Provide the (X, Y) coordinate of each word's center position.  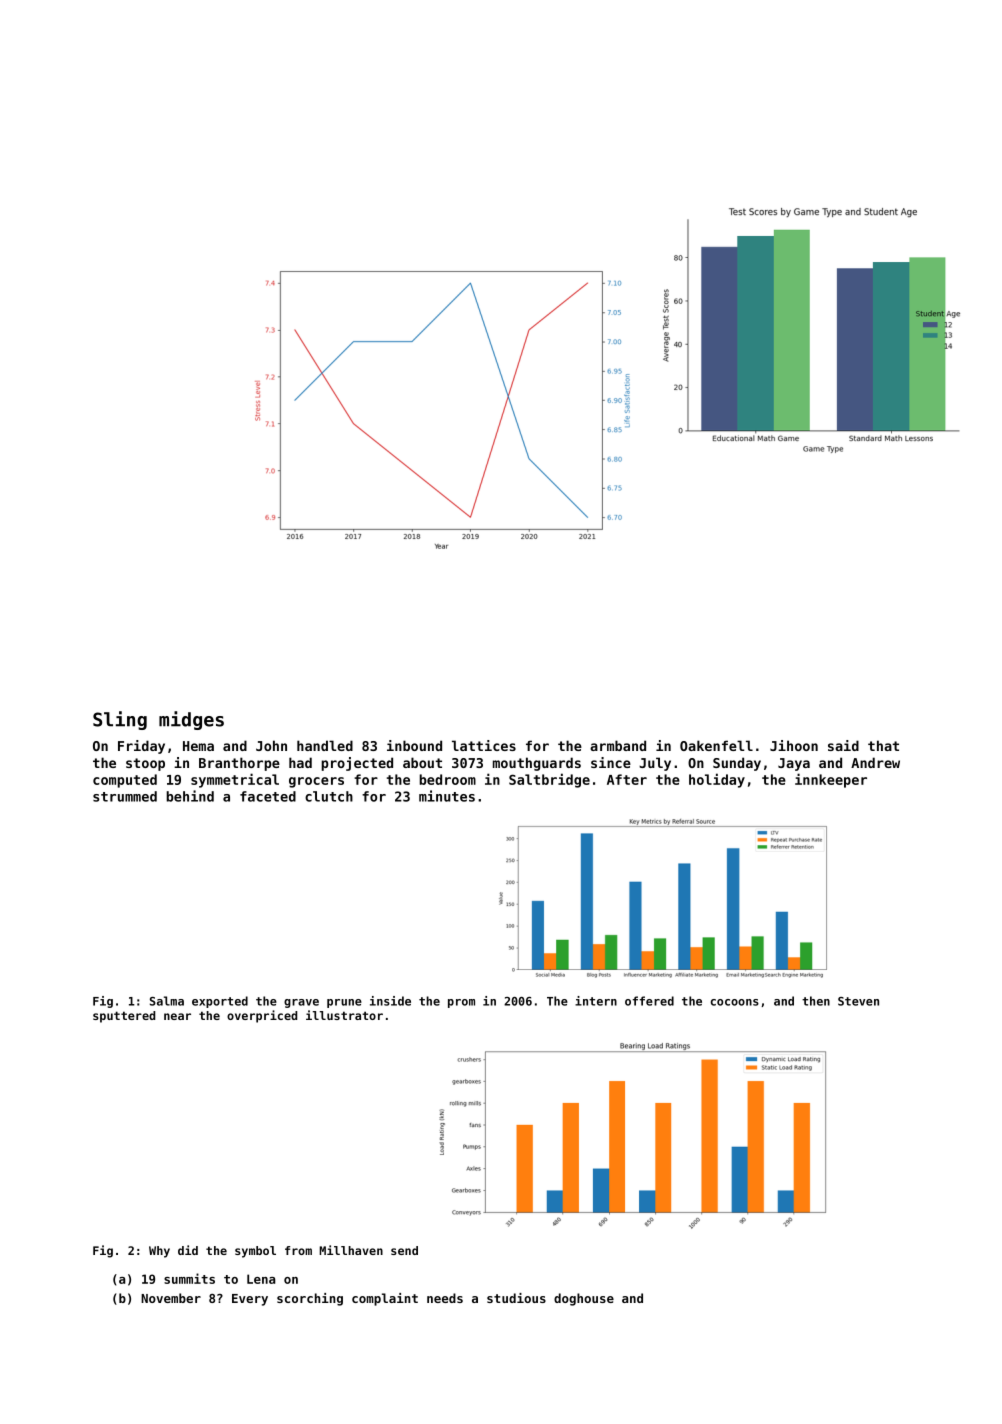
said (843, 745)
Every (250, 1300)
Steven (858, 1001)
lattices (484, 745)
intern (596, 1001)
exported (220, 1002)
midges (191, 720)
